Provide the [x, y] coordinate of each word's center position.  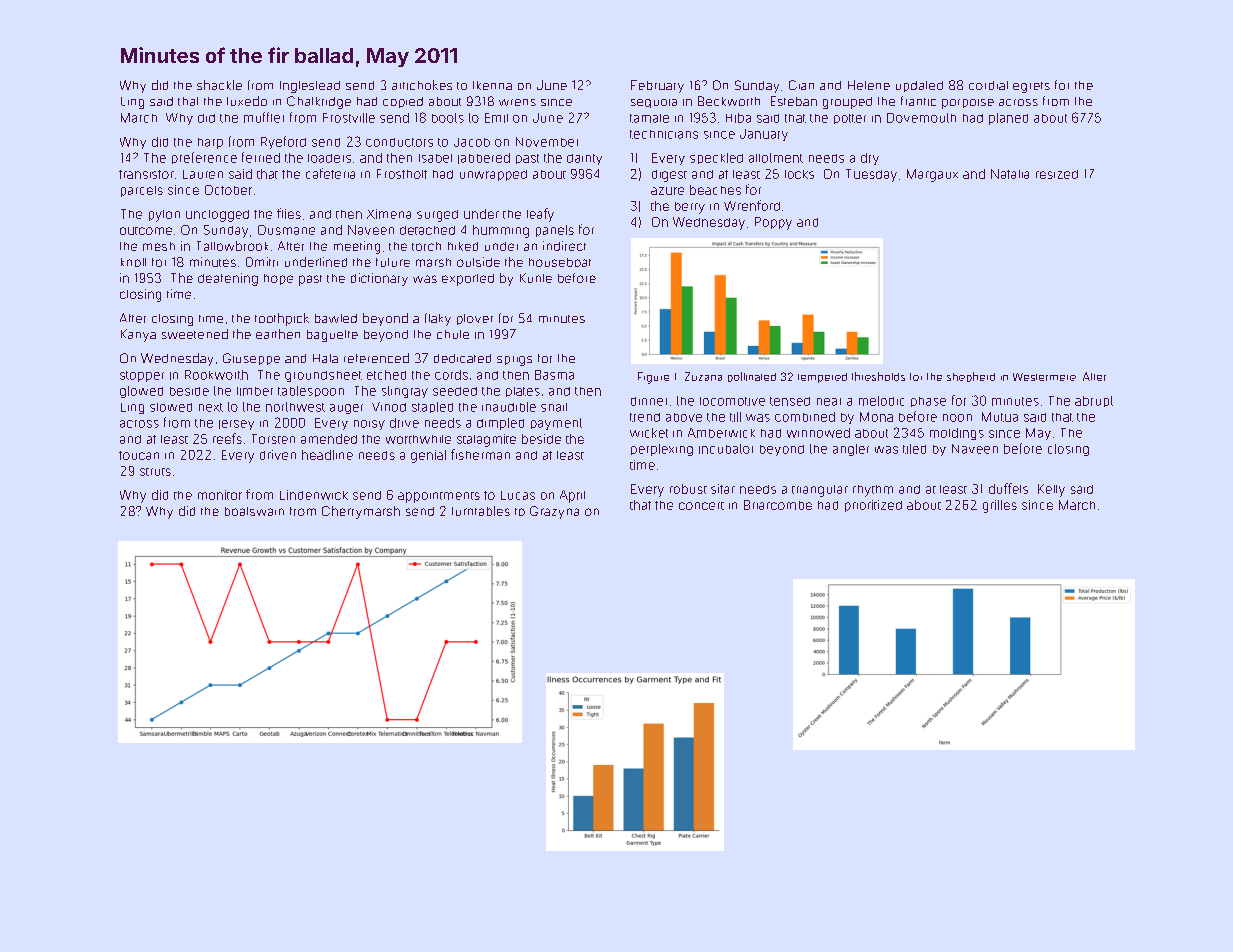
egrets [1031, 87]
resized [1057, 174]
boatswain [254, 511]
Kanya [138, 335]
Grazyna [554, 512]
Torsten [273, 439]
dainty [584, 159]
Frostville [349, 118]
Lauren [203, 174]
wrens [517, 102]
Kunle [536, 278]
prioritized [873, 506]
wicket [649, 433]
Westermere [1044, 377]
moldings [957, 434]
